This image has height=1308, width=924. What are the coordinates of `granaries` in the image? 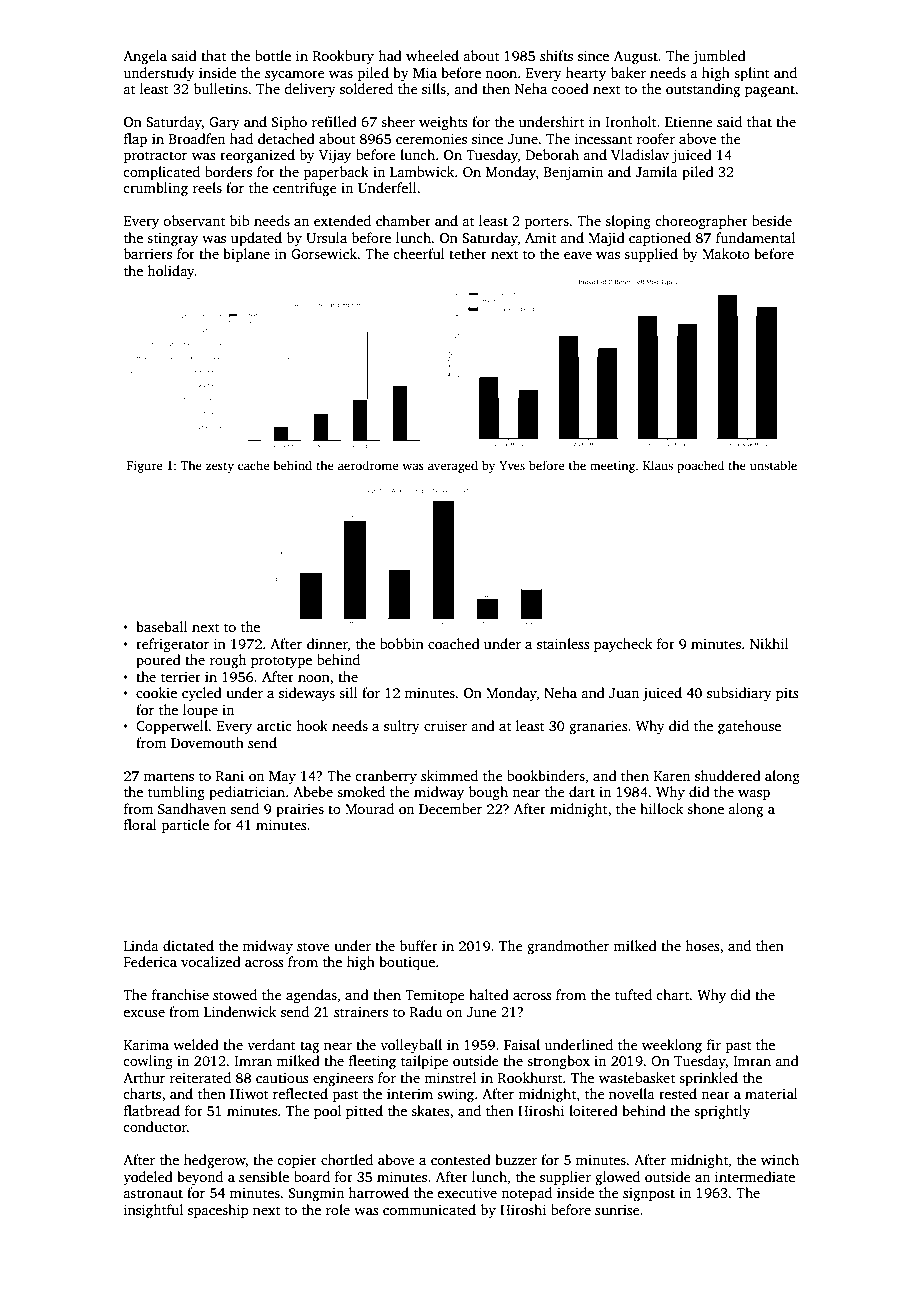 It's located at (598, 727).
